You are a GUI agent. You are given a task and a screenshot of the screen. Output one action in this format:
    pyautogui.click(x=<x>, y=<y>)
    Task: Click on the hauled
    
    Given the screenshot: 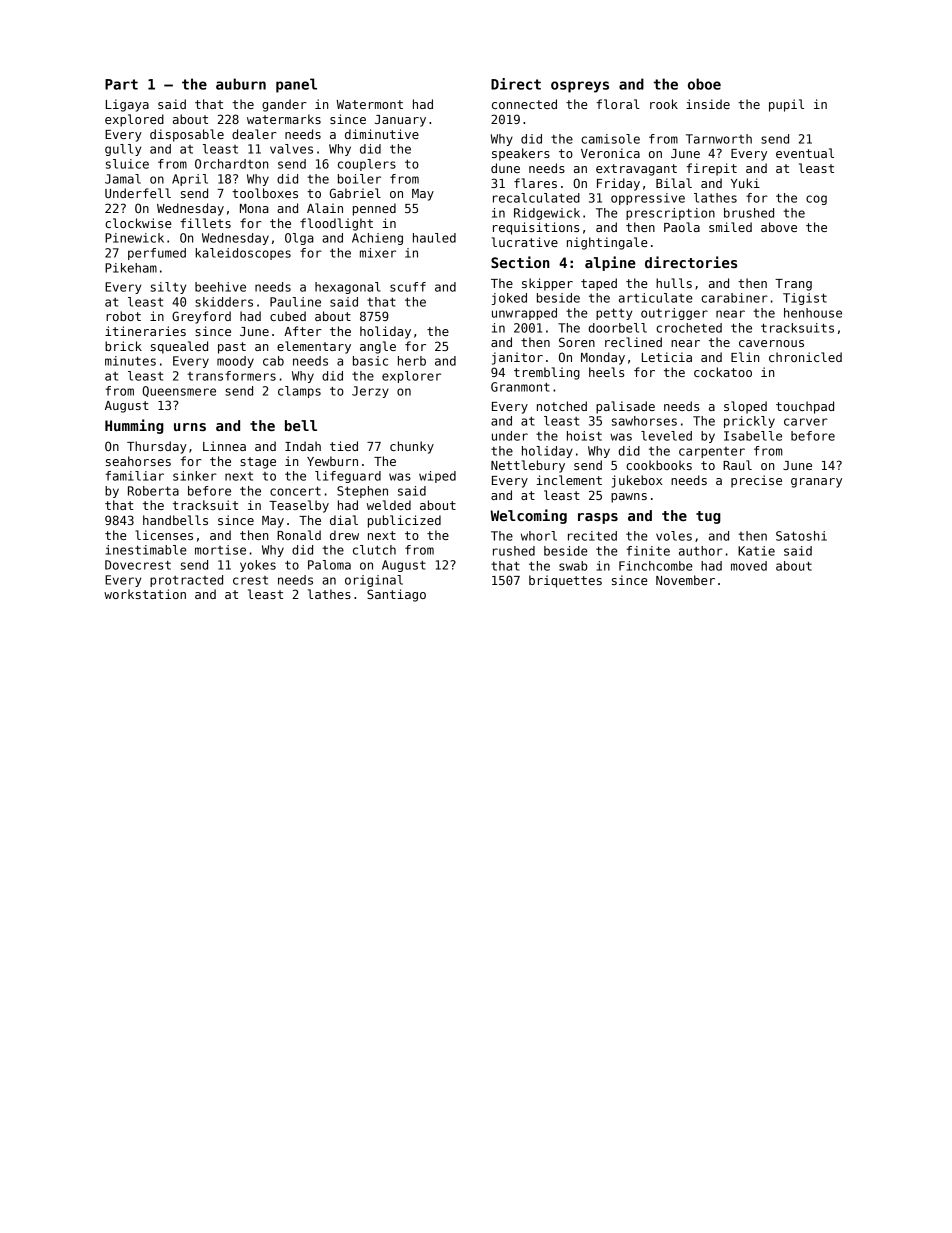 What is the action you would take?
    pyautogui.click(x=434, y=238)
